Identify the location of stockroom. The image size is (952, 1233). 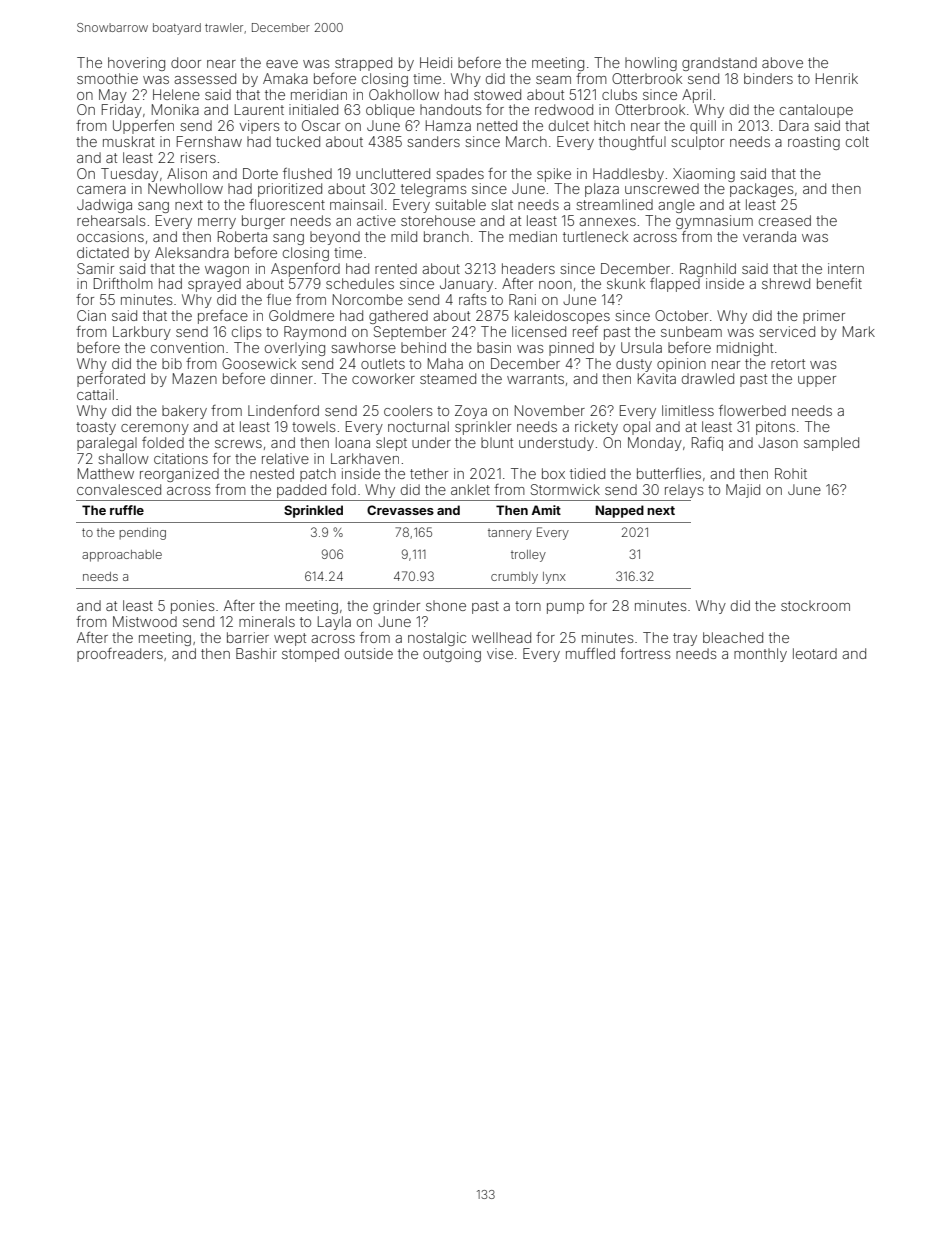
(815, 605).
